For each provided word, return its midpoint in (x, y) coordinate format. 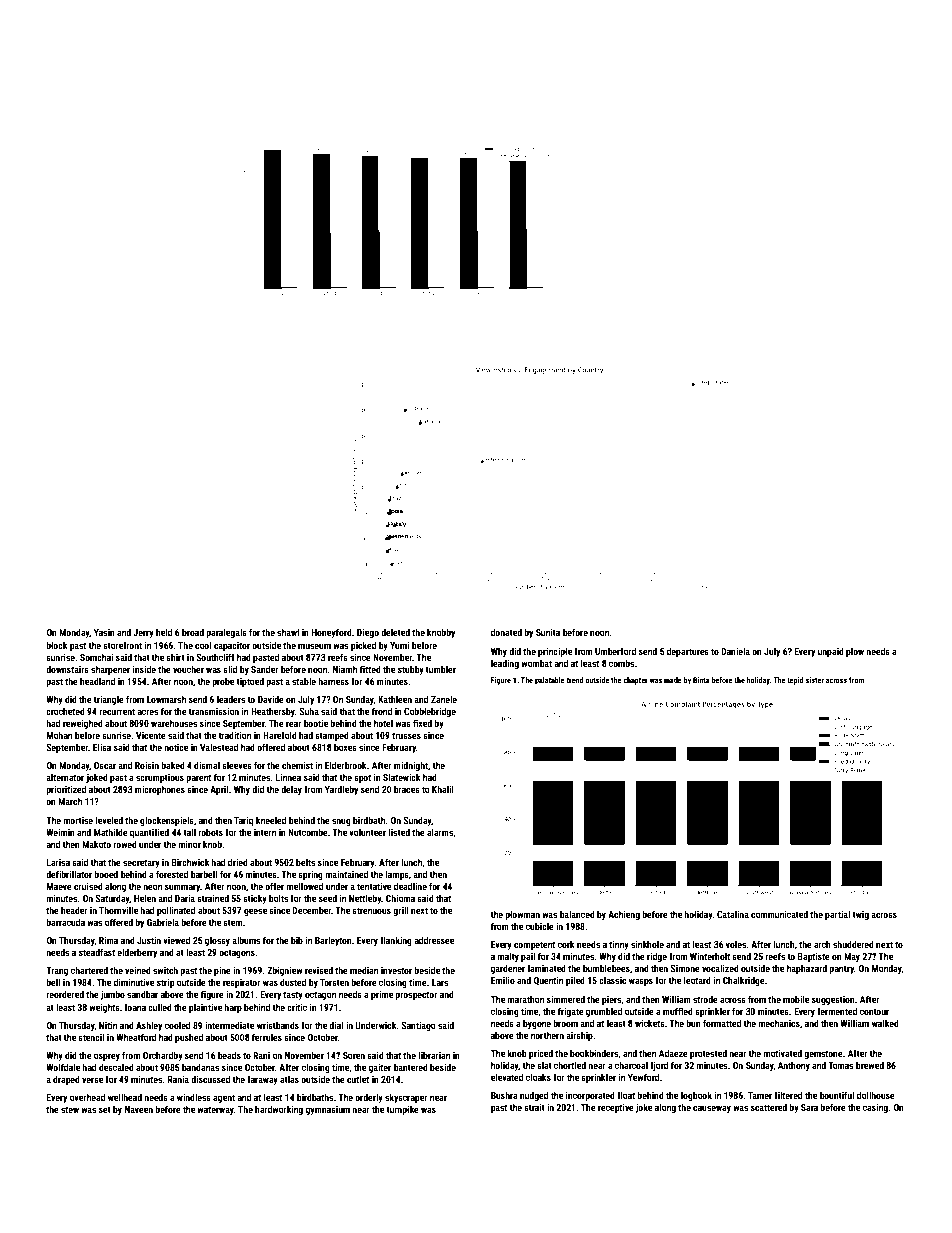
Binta (701, 680)
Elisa (102, 747)
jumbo (112, 995)
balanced (577, 914)
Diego (368, 633)
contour (874, 1011)
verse (92, 1080)
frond (382, 711)
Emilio (503, 980)
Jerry (143, 633)
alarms (440, 832)
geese (255, 912)
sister (815, 680)
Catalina (733, 914)
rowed (125, 844)
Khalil (443, 789)
